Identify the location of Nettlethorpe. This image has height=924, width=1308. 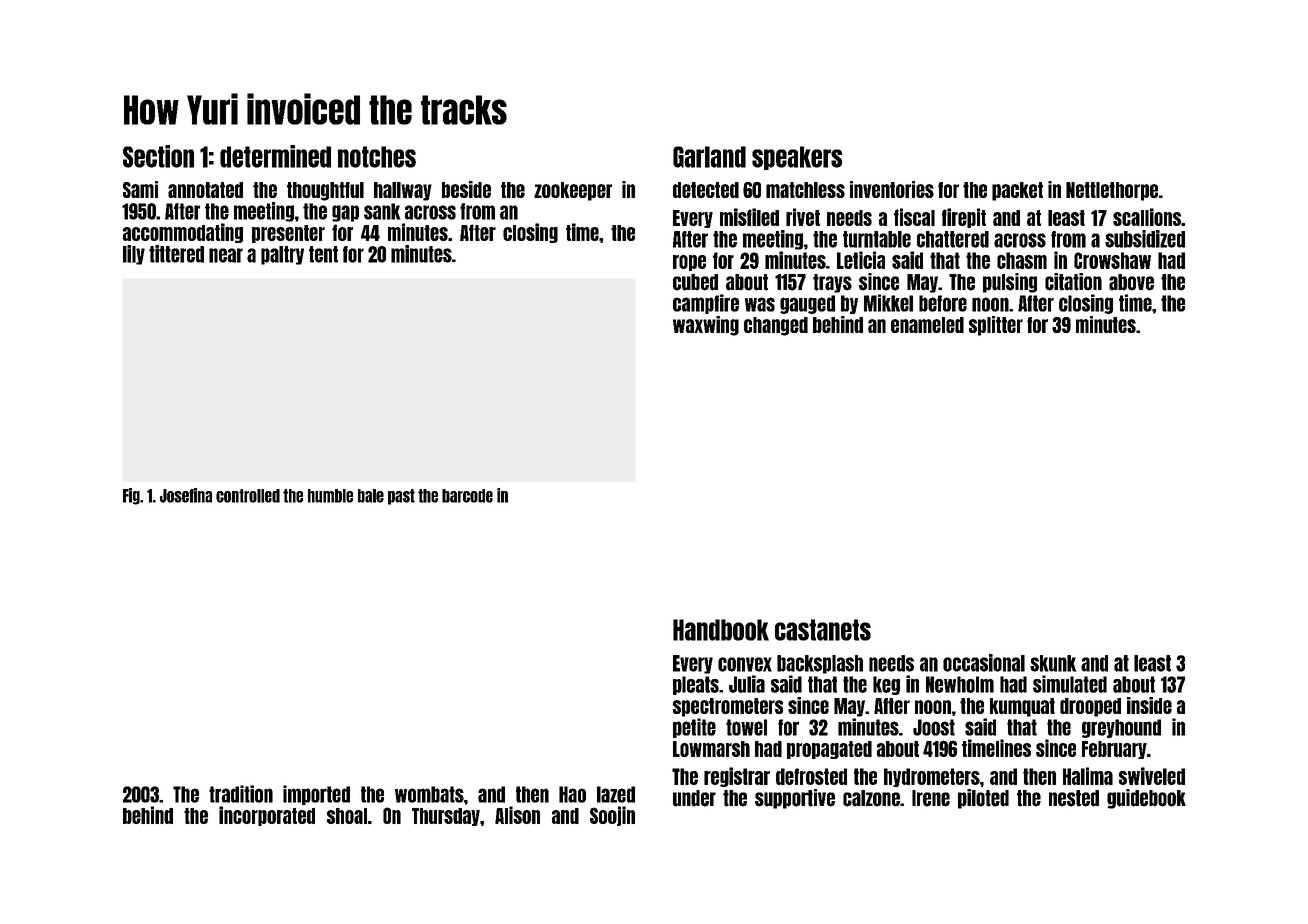
(1112, 191).
